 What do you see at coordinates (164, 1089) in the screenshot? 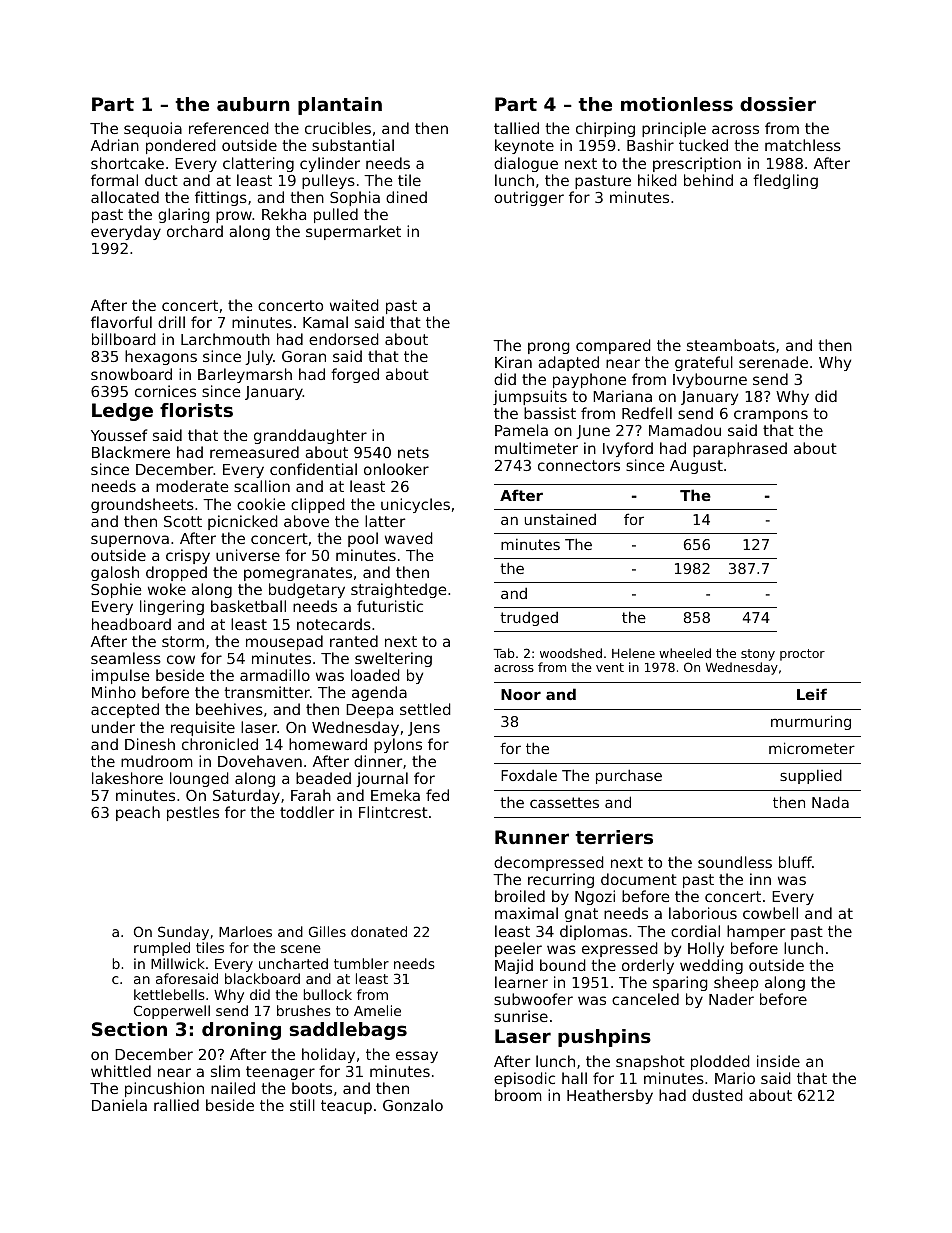
I see `pincushion` at bounding box center [164, 1089].
